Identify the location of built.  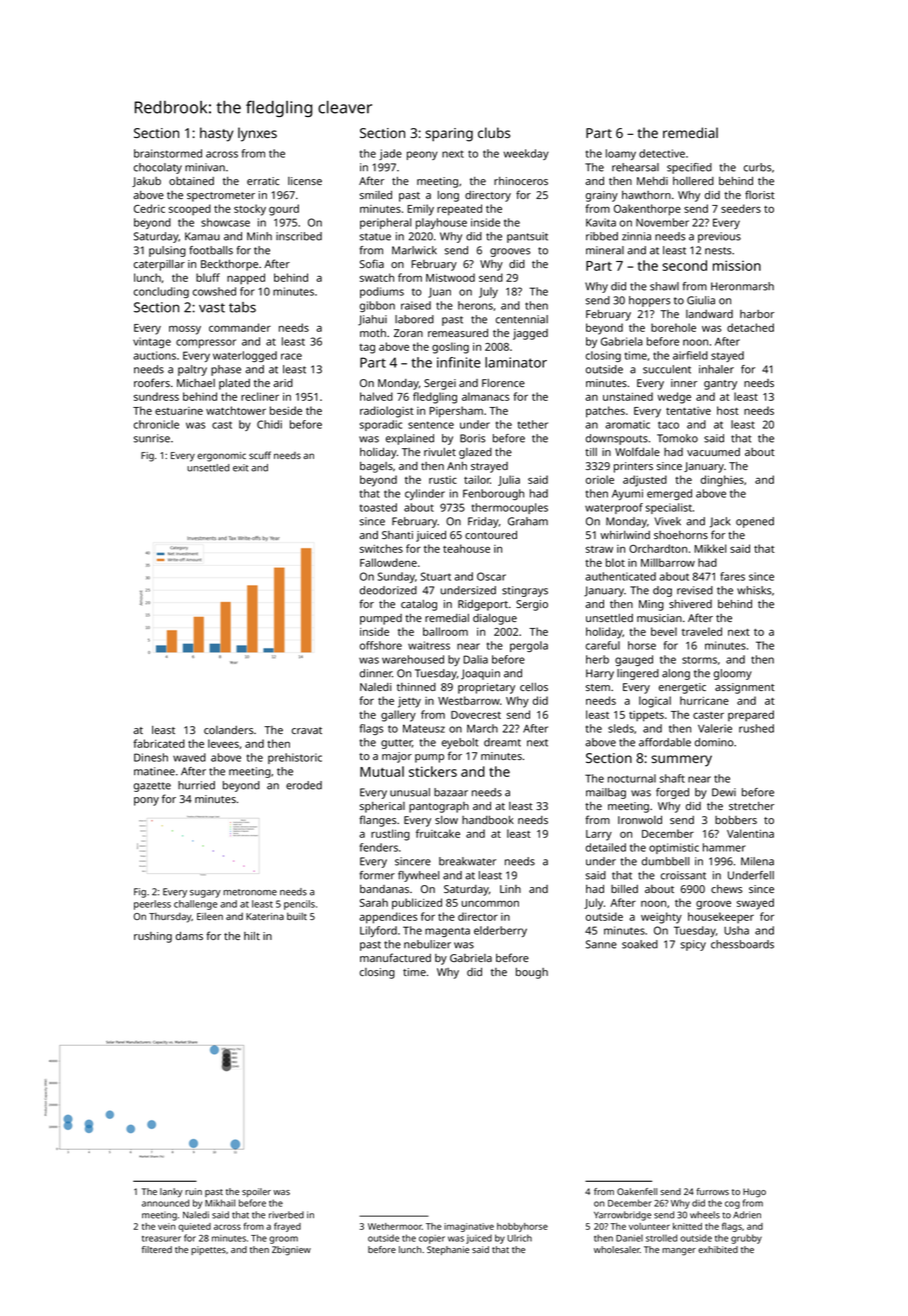
(297, 916).
